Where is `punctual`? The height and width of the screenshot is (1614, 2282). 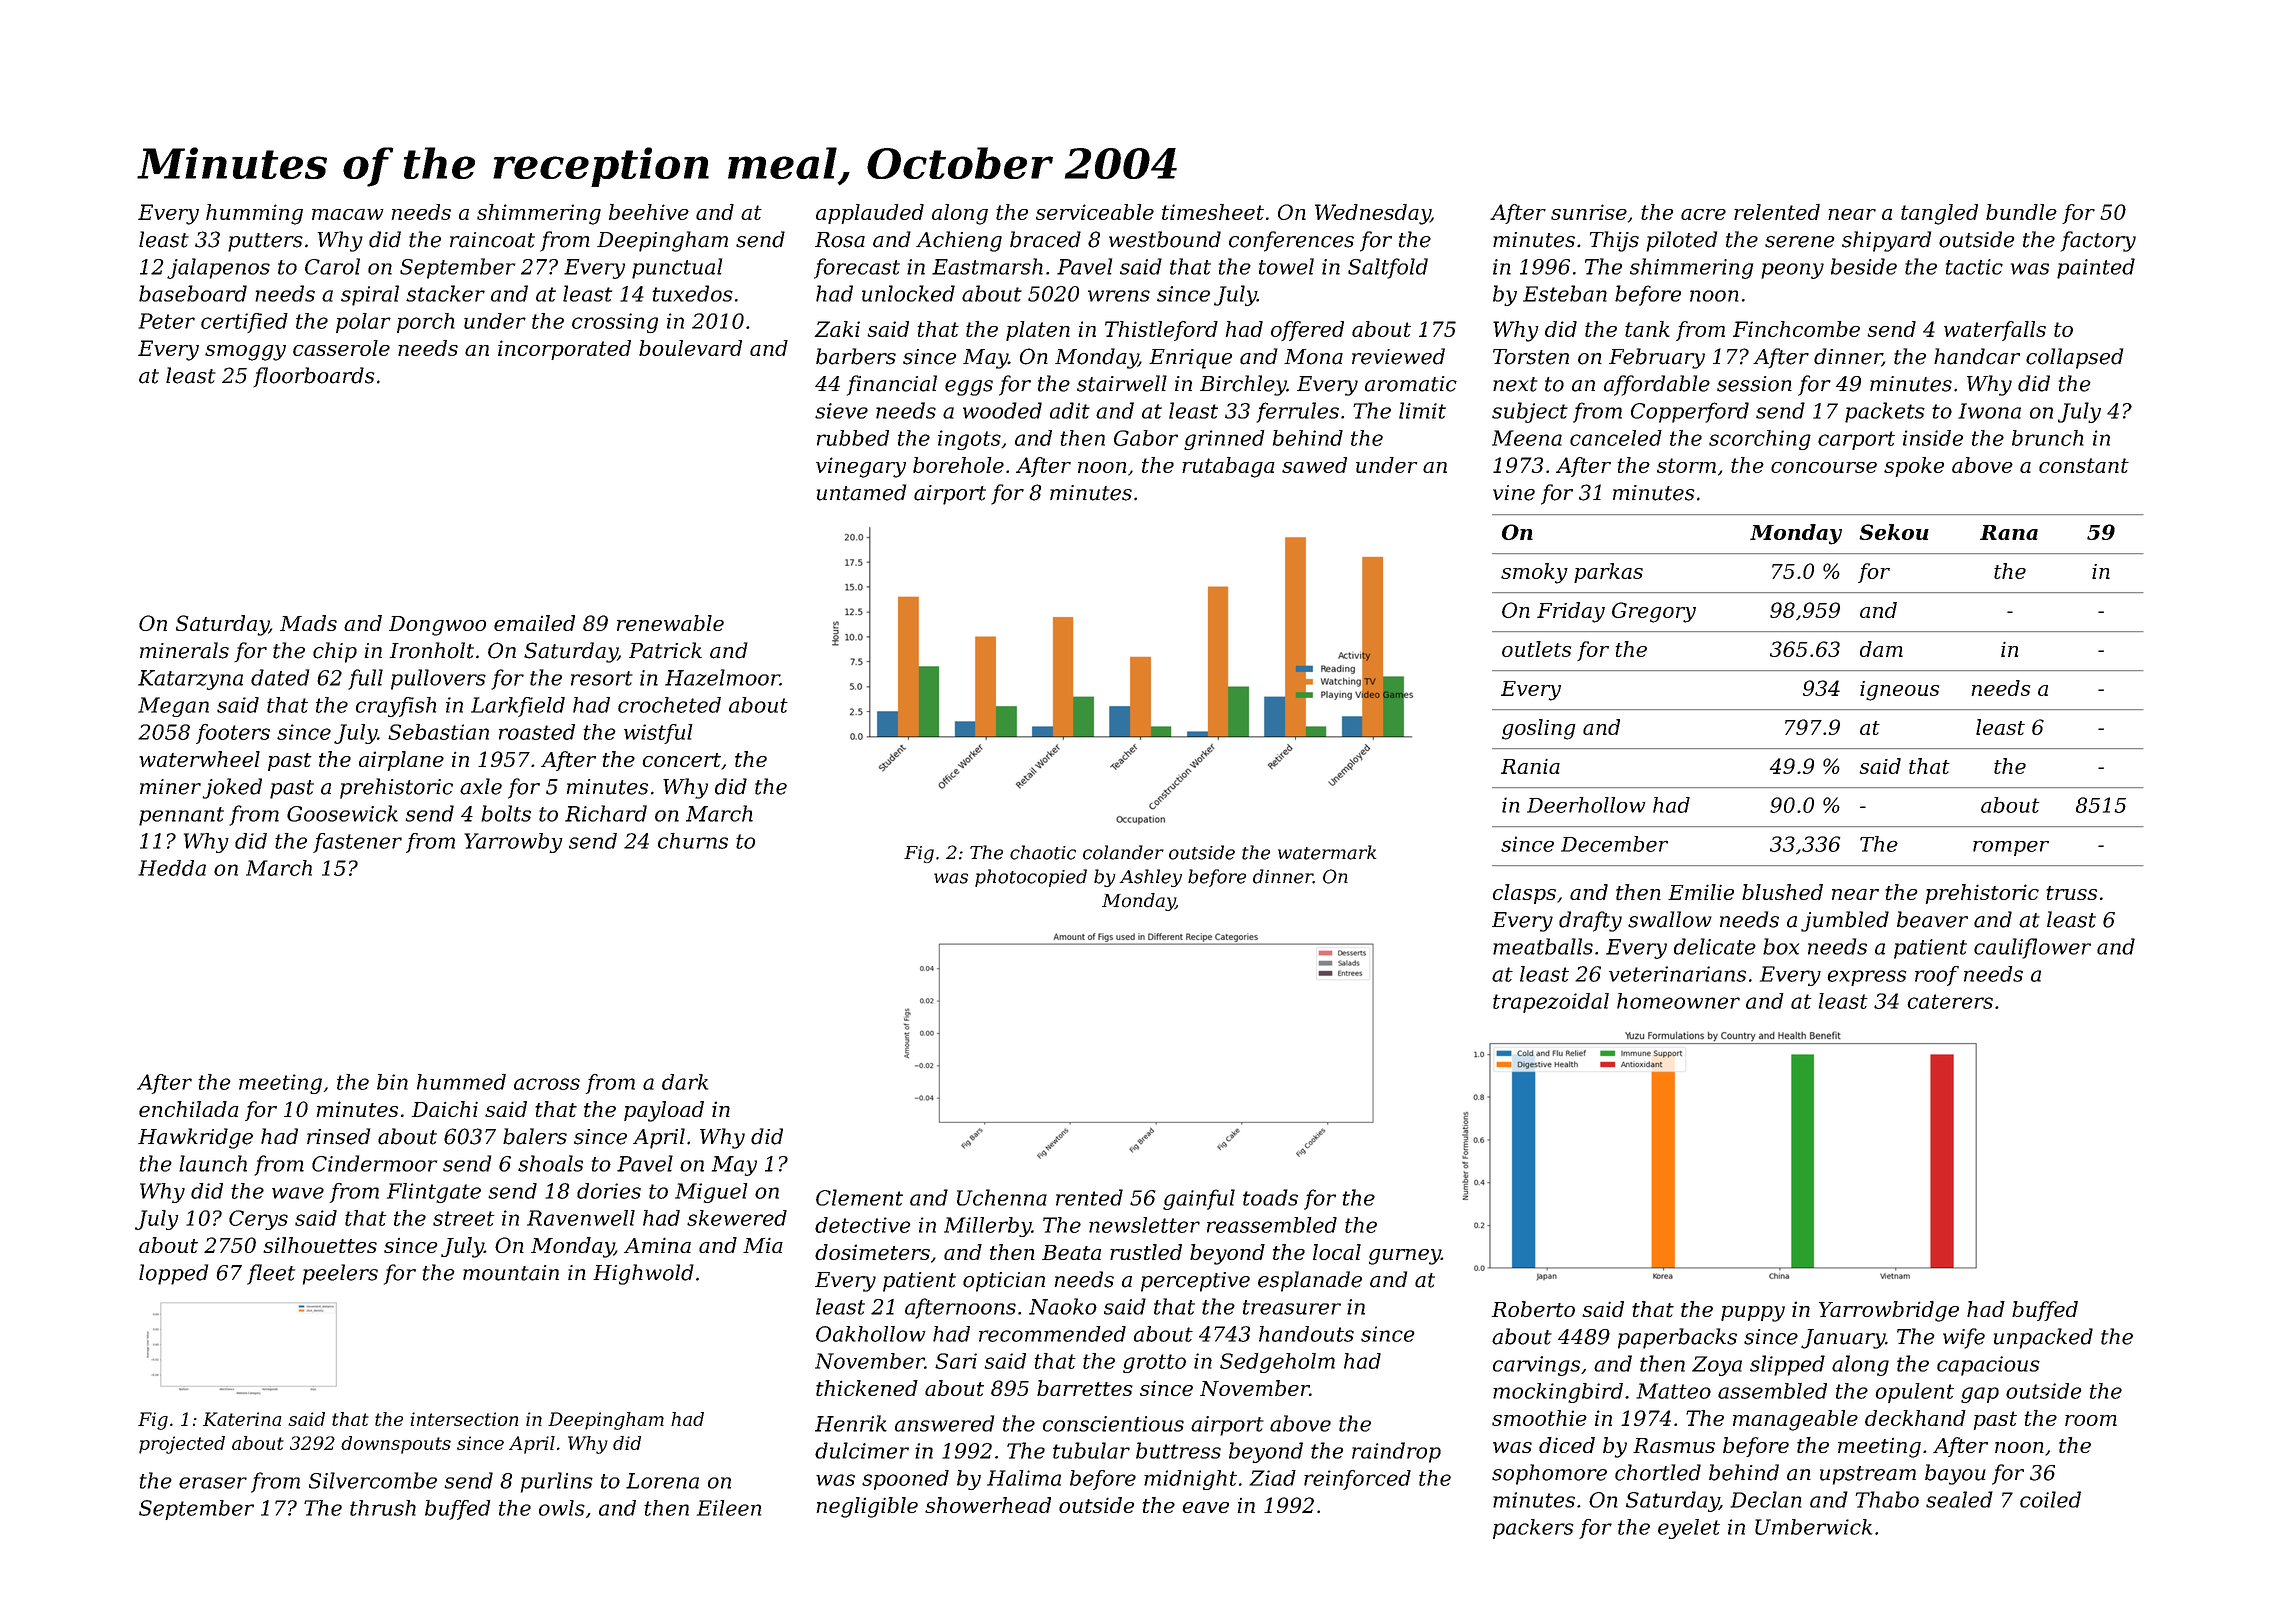 punctual is located at coordinates (677, 268).
